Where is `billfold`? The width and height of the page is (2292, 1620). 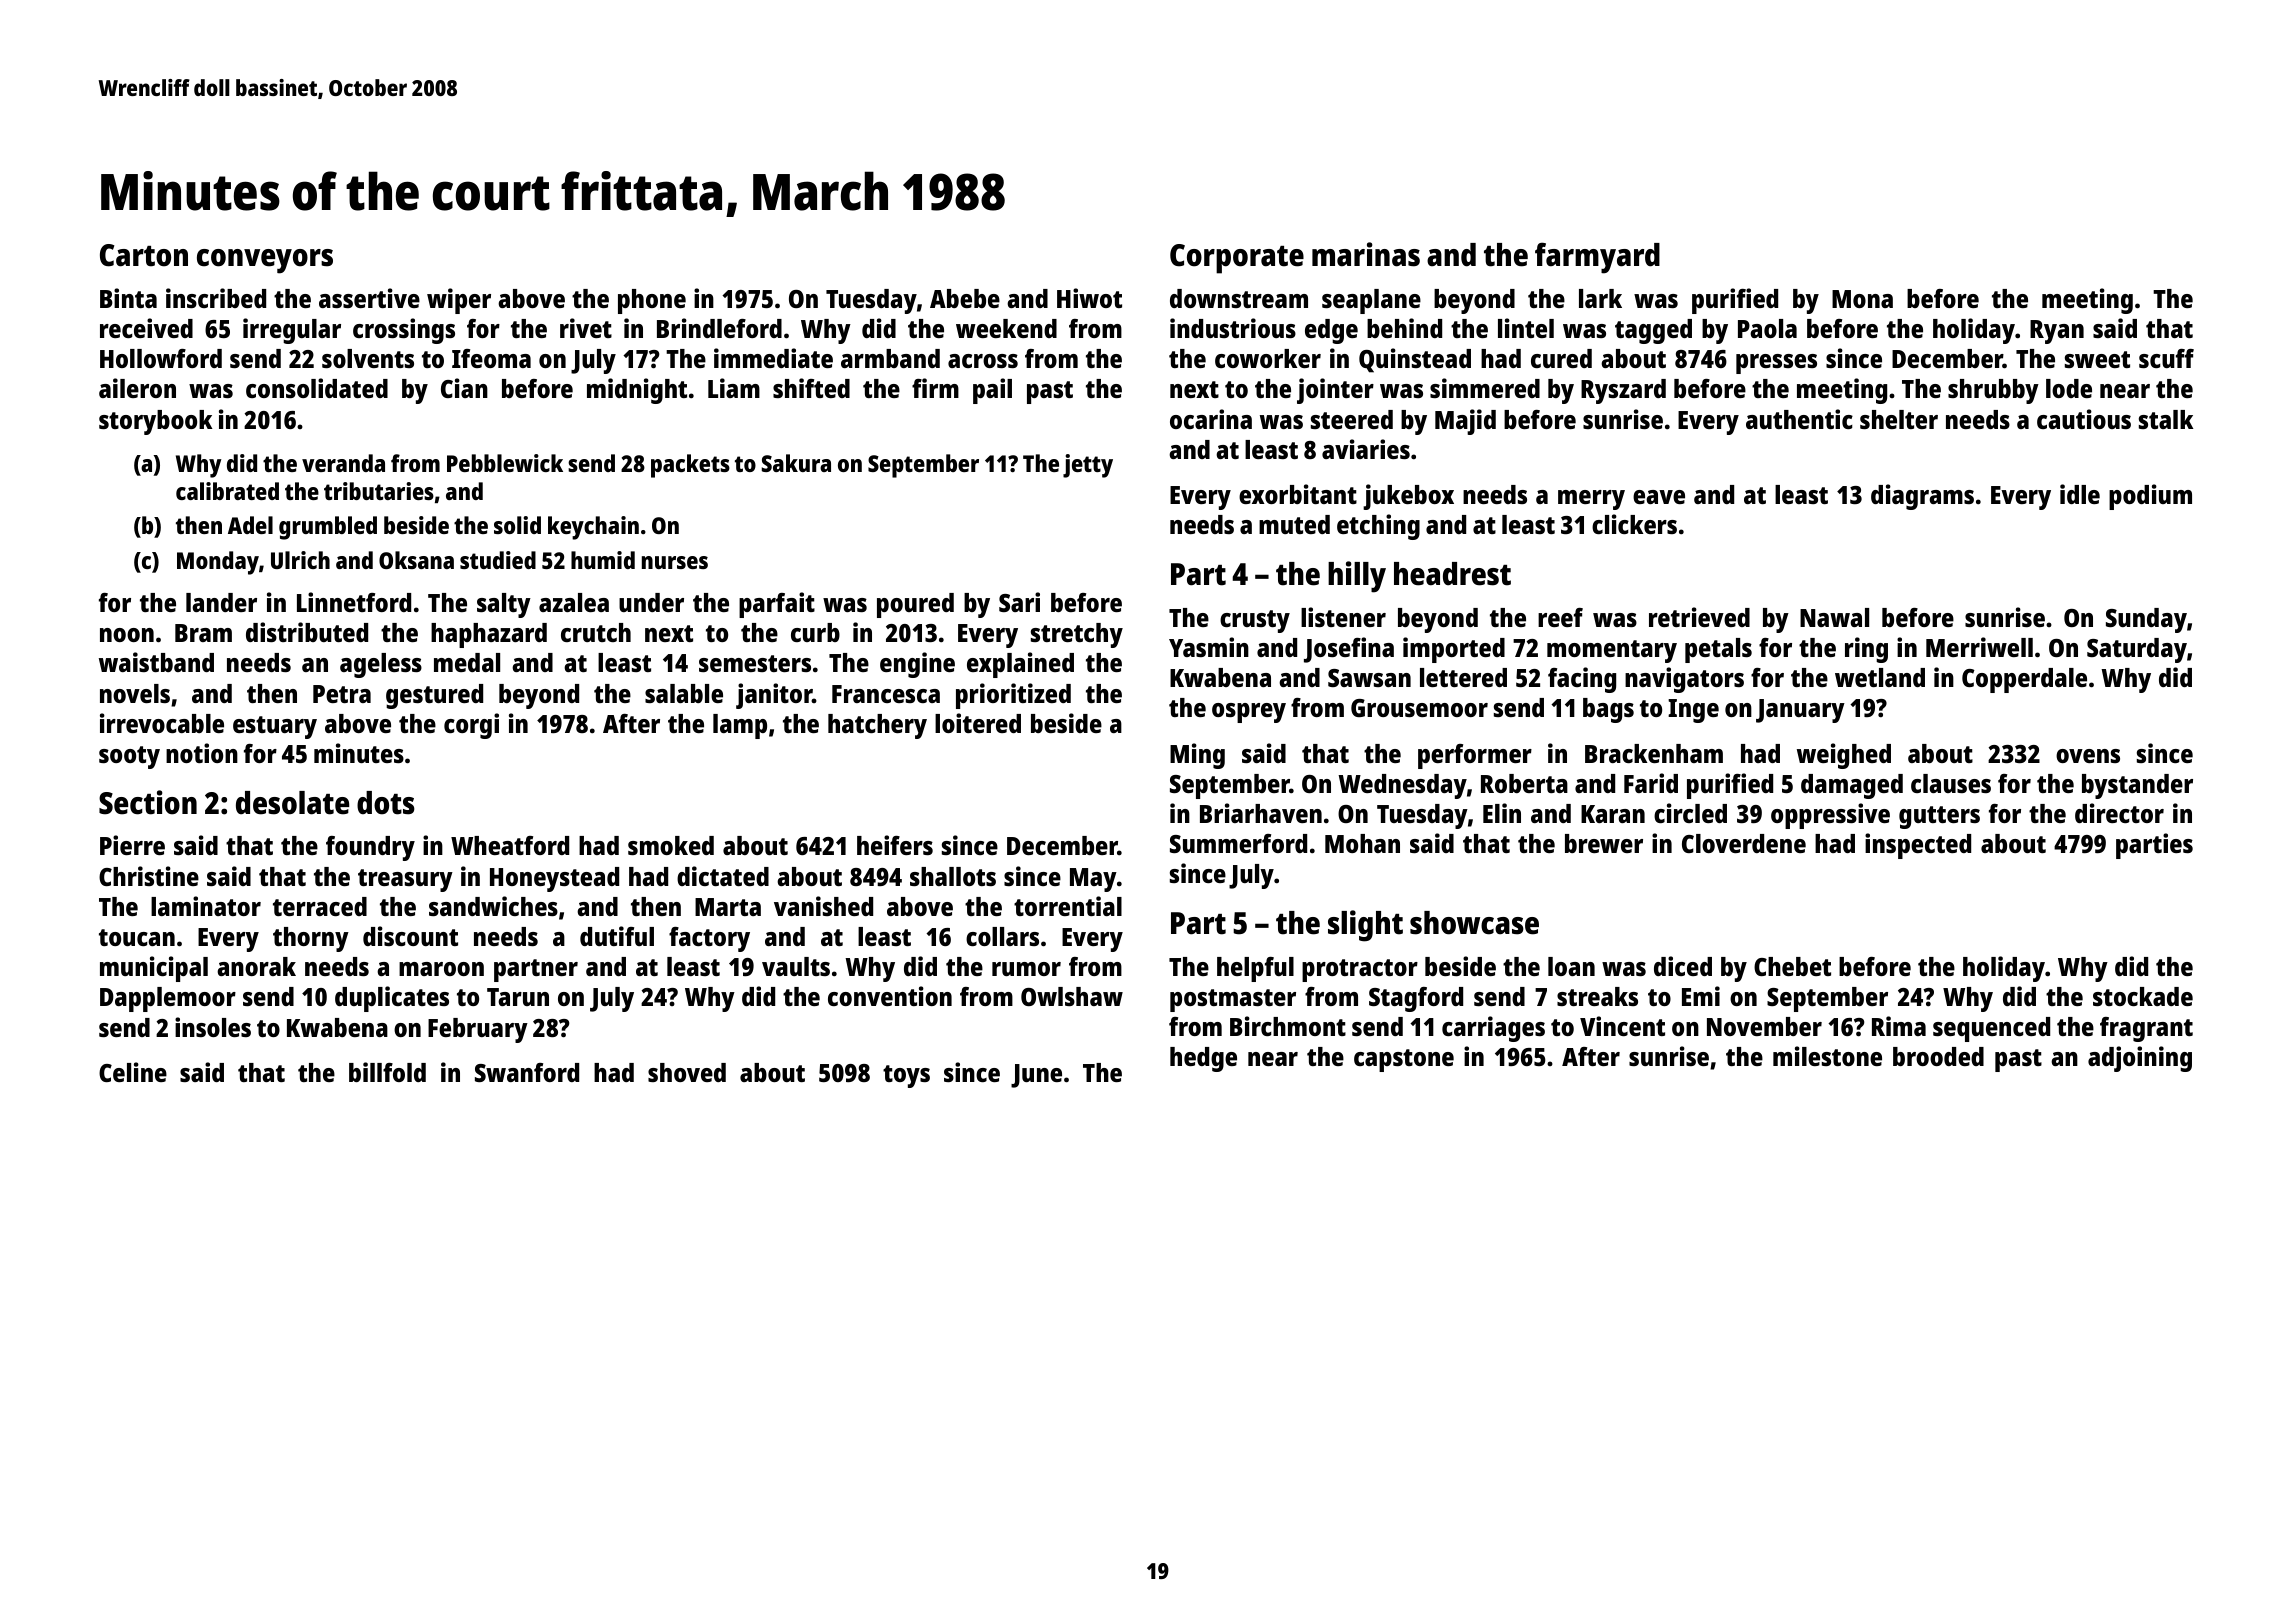
billfold is located at coordinates (387, 1072).
